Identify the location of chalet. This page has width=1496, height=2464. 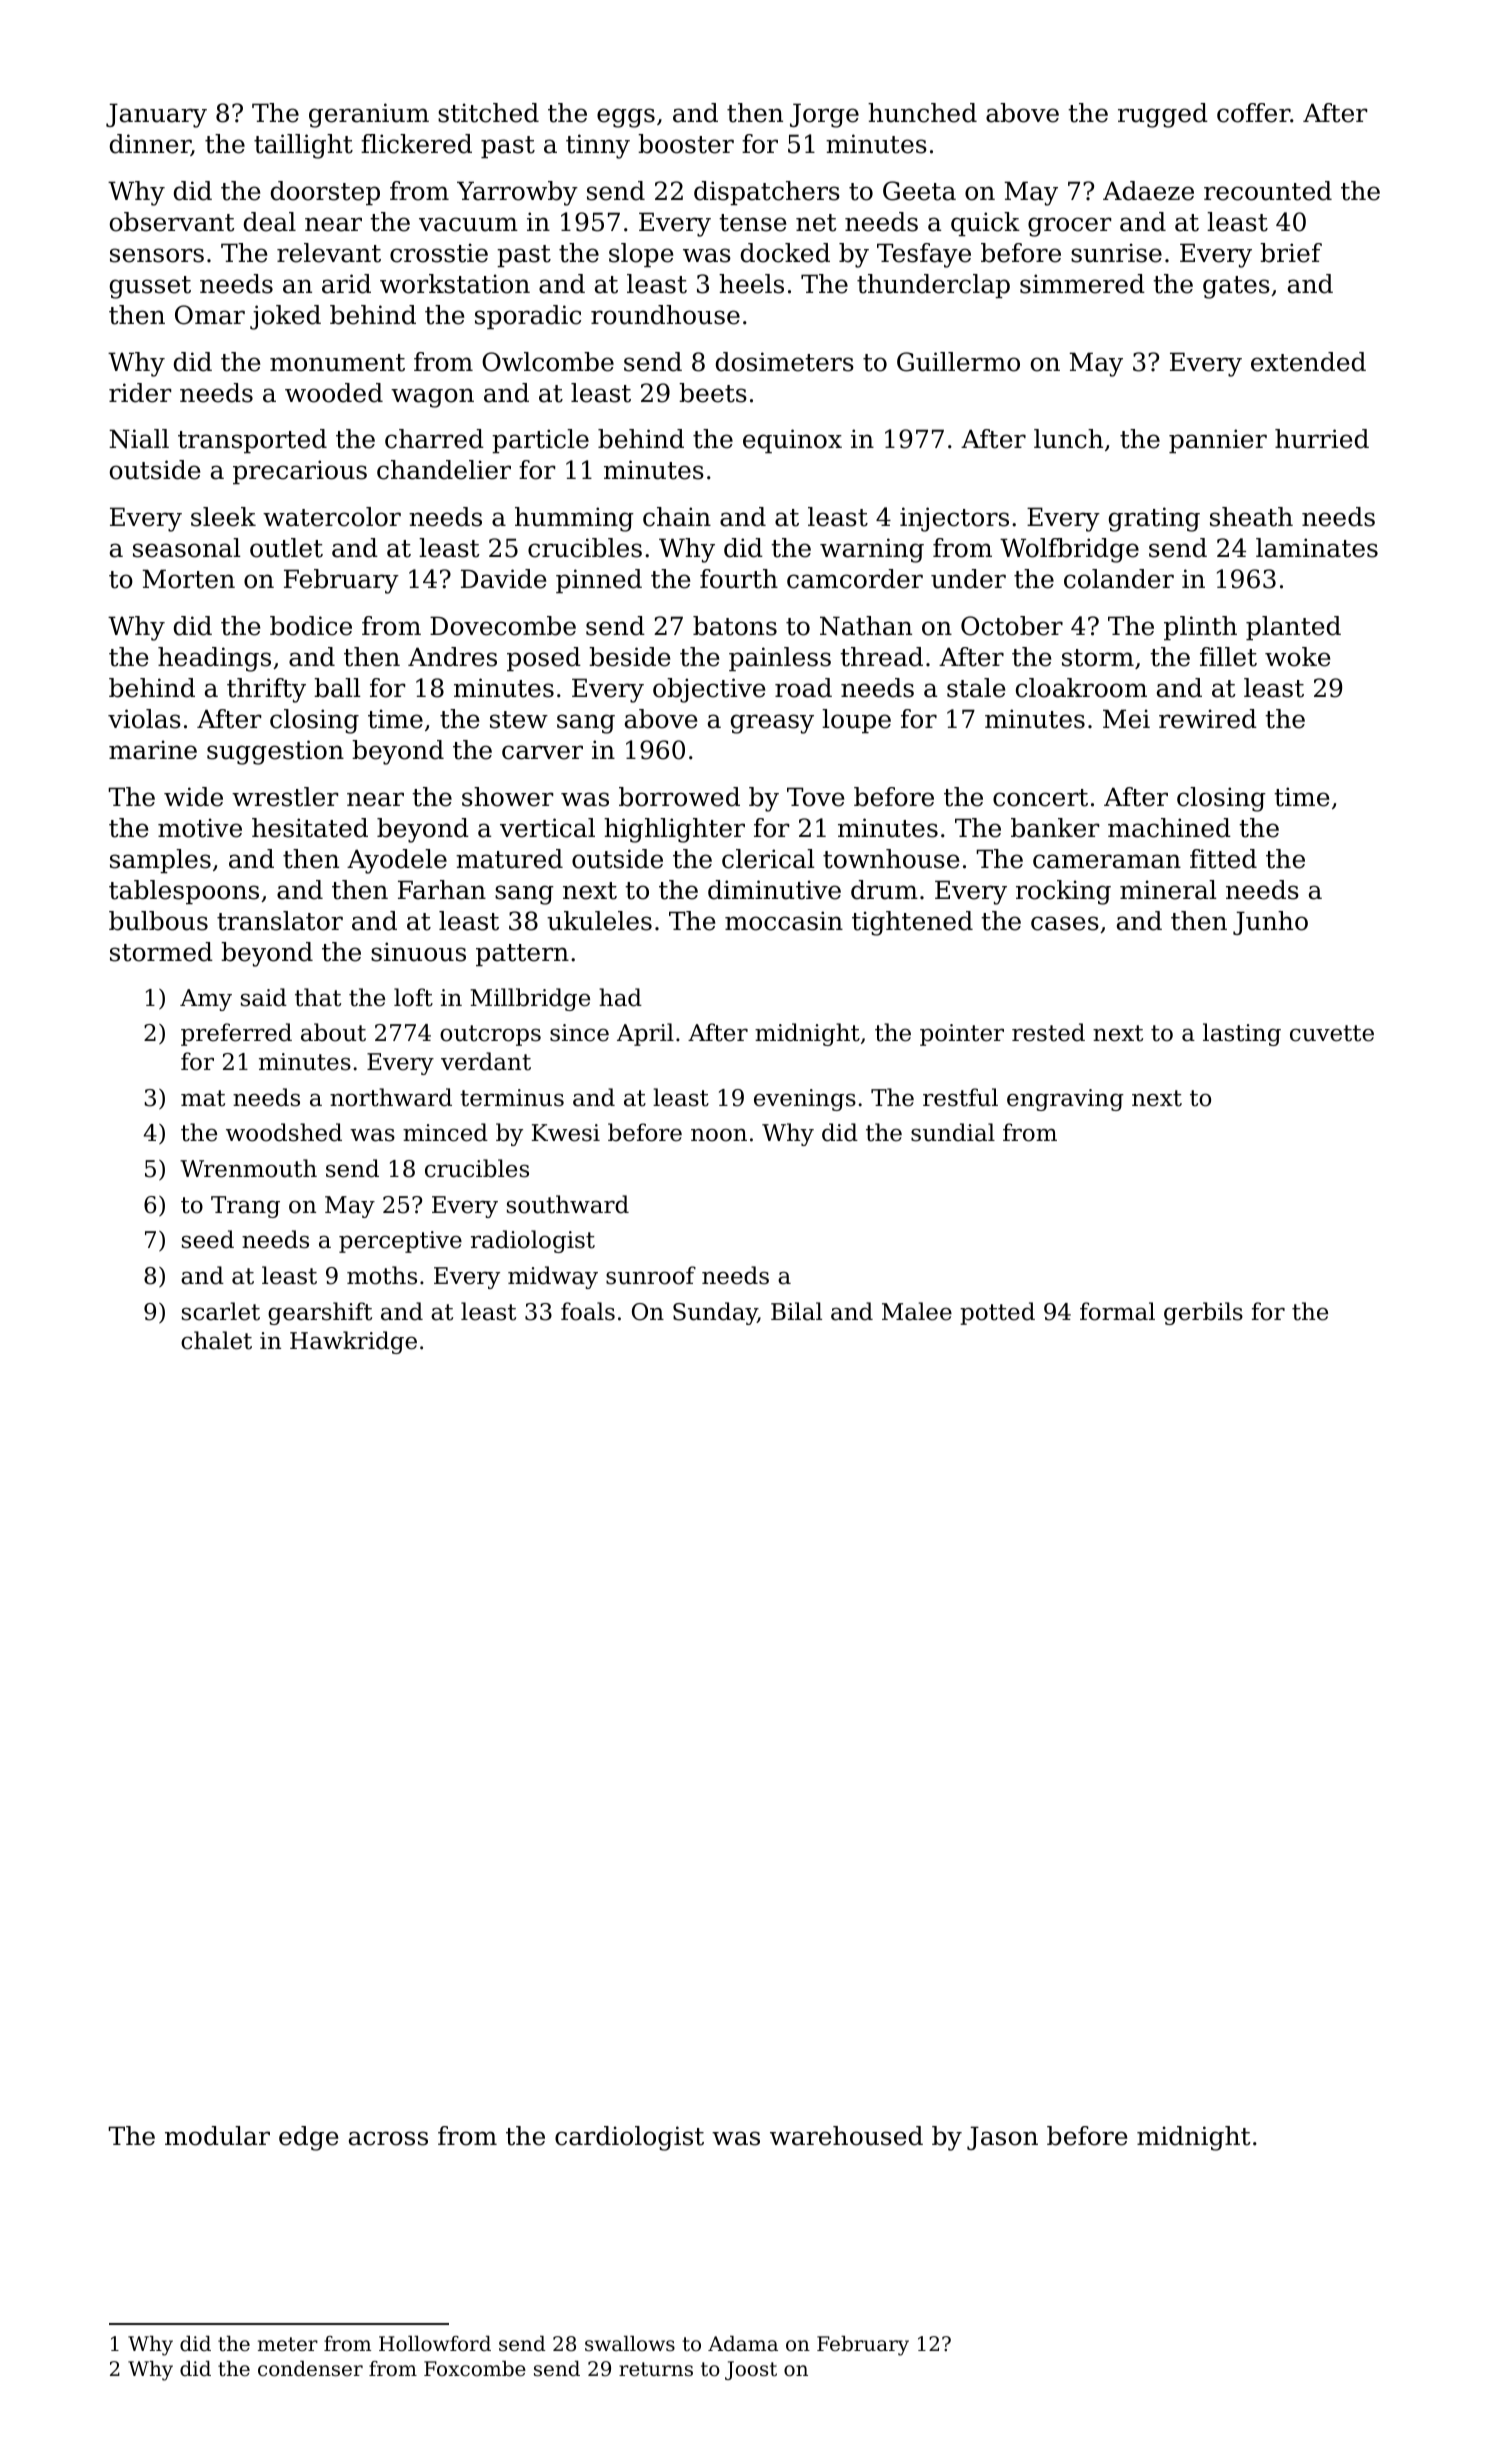
(216, 1340).
